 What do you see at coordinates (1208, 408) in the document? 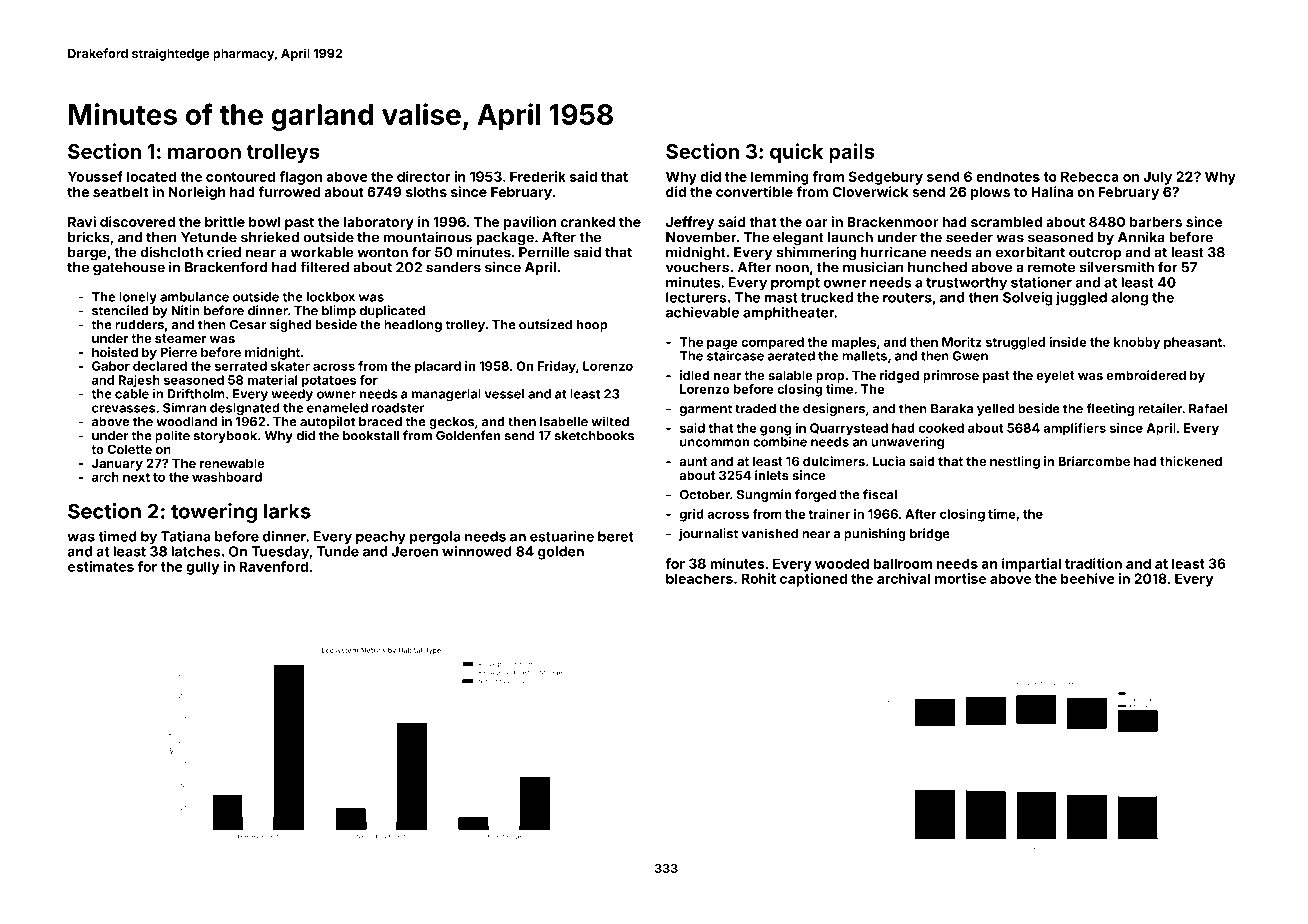
I see `Rafael` at bounding box center [1208, 408].
